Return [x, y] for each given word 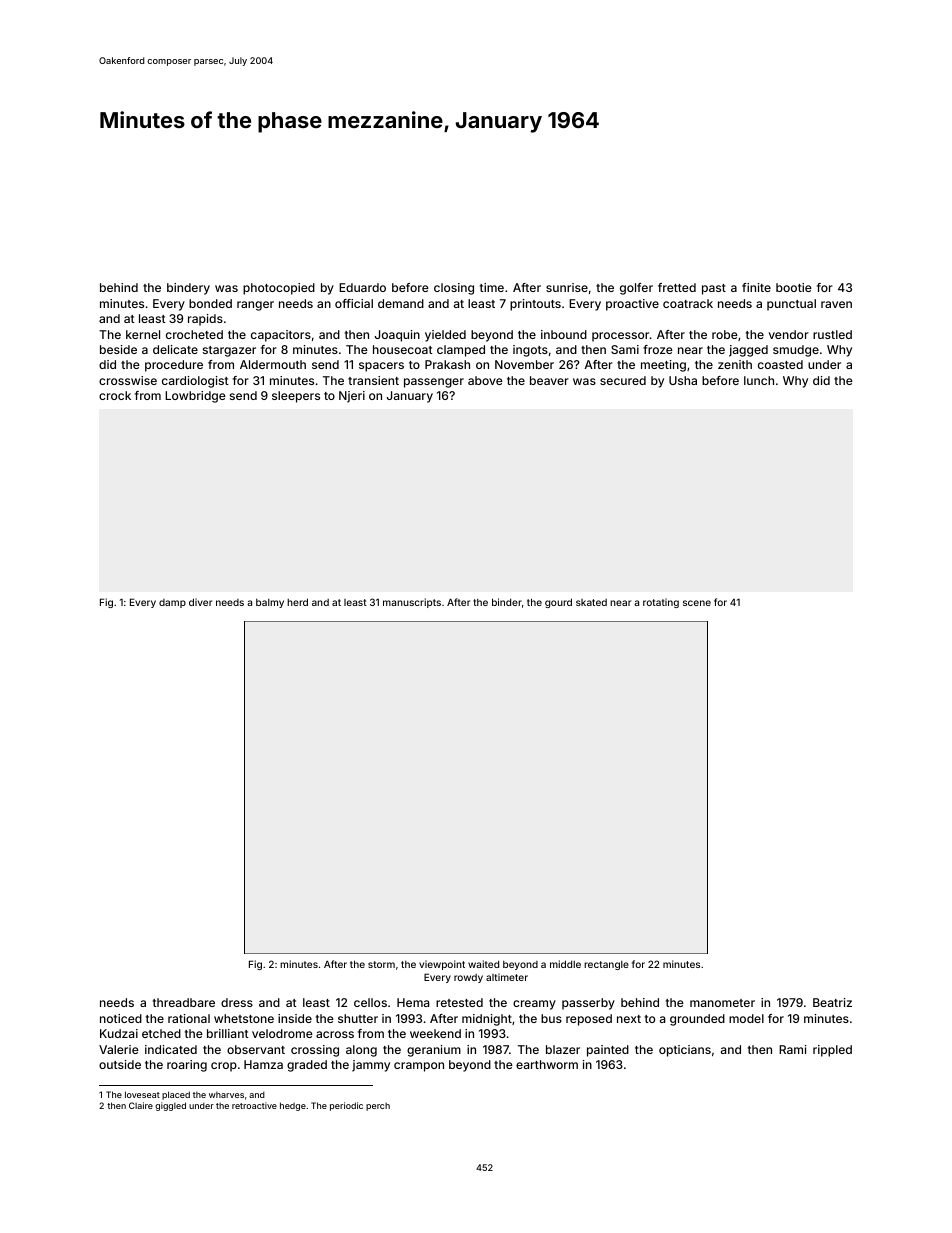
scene [697, 603]
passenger [434, 383]
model [746, 1018]
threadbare [184, 1002]
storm [381, 964]
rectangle [606, 965]
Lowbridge [195, 397]
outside [120, 1064]
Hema [413, 1002]
